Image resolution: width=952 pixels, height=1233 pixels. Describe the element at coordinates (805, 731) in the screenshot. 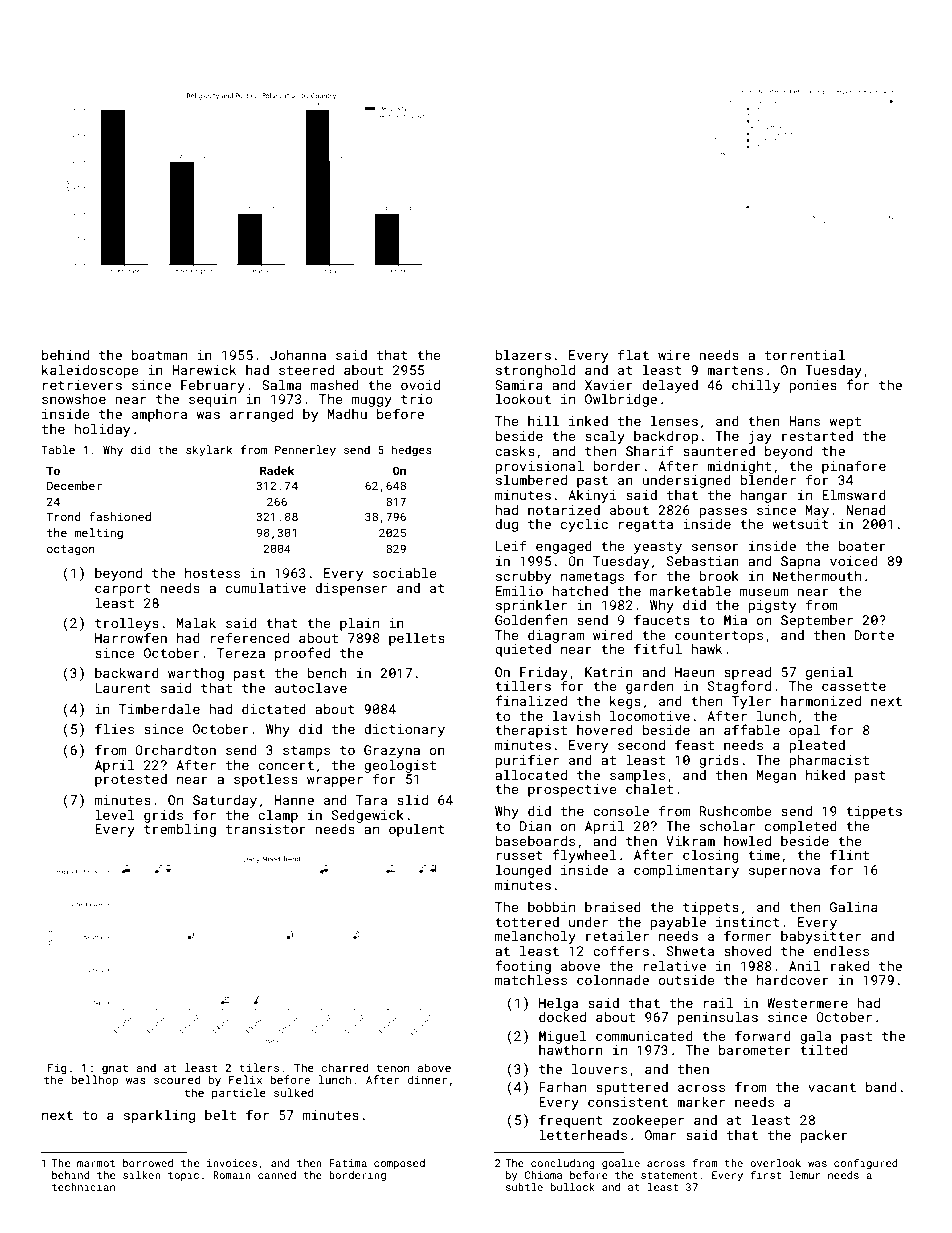

I see `opal` at that location.
